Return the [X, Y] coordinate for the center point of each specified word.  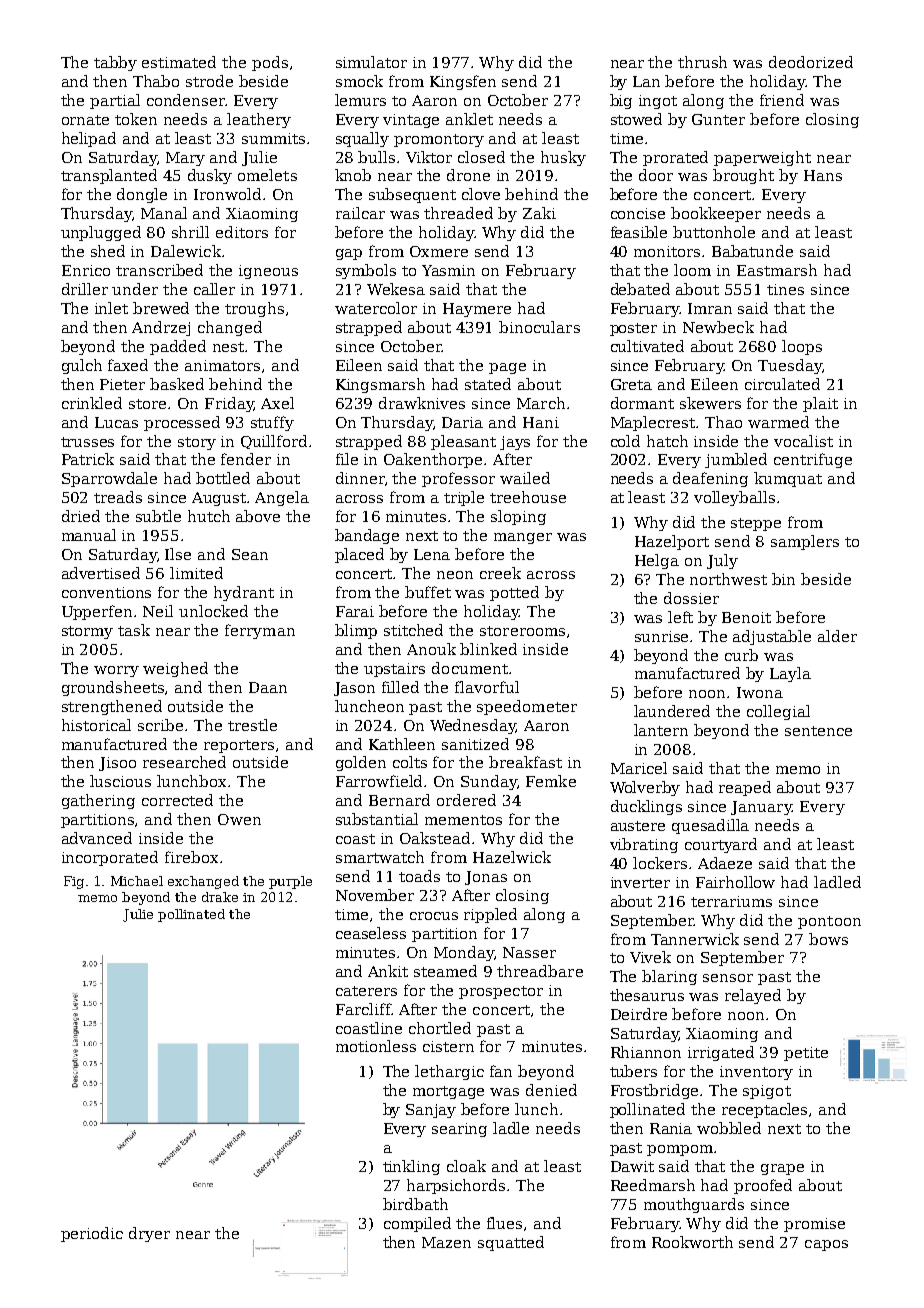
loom [692, 270]
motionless [376, 1046]
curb [741, 655]
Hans [823, 175]
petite [806, 1054]
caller [214, 289]
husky [563, 158]
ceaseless [371, 933]
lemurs [360, 100]
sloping [518, 517]
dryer [149, 1234]
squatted [511, 1243]
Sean [250, 554]
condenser [186, 100]
